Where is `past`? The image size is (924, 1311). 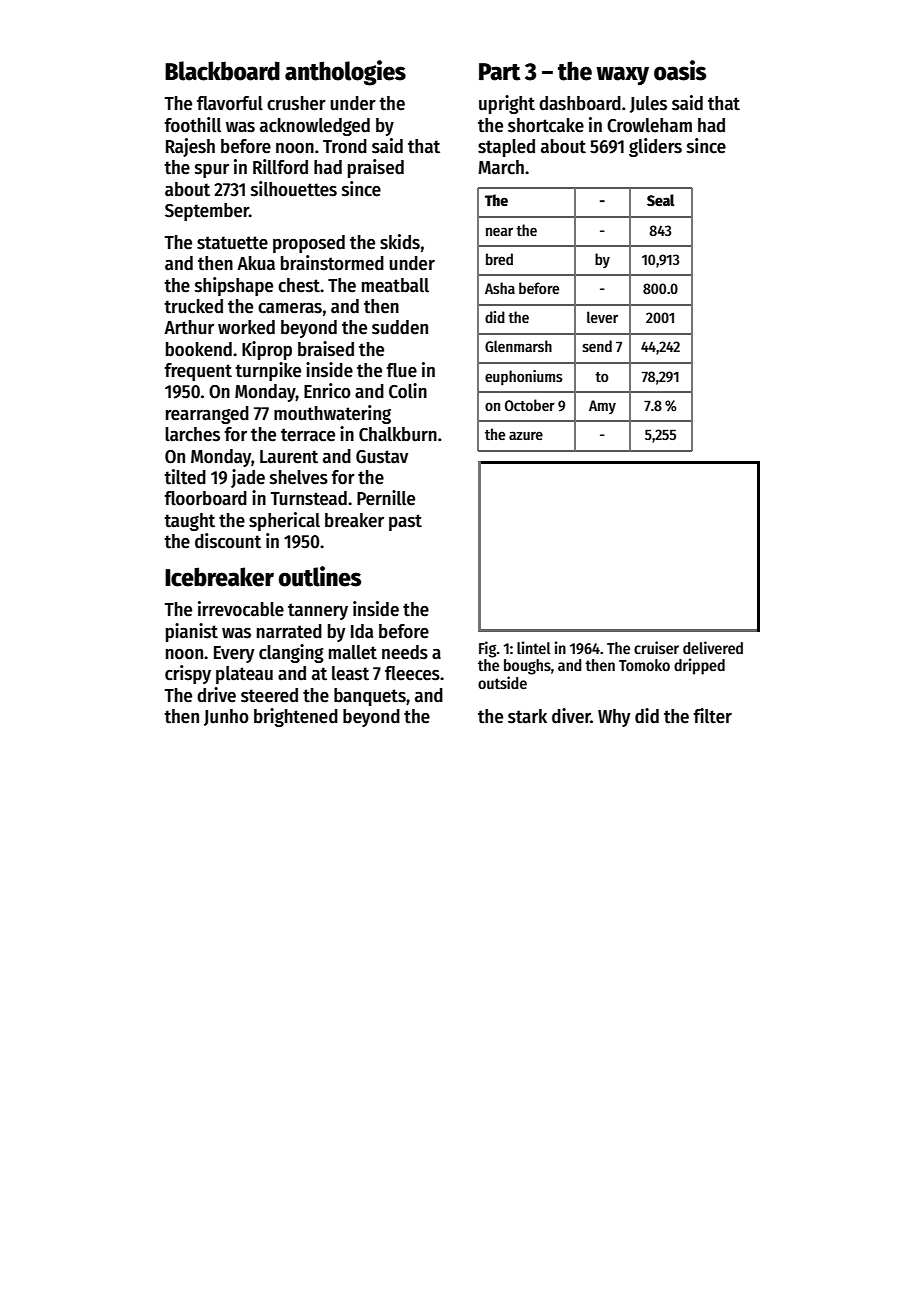
past is located at coordinates (405, 522).
